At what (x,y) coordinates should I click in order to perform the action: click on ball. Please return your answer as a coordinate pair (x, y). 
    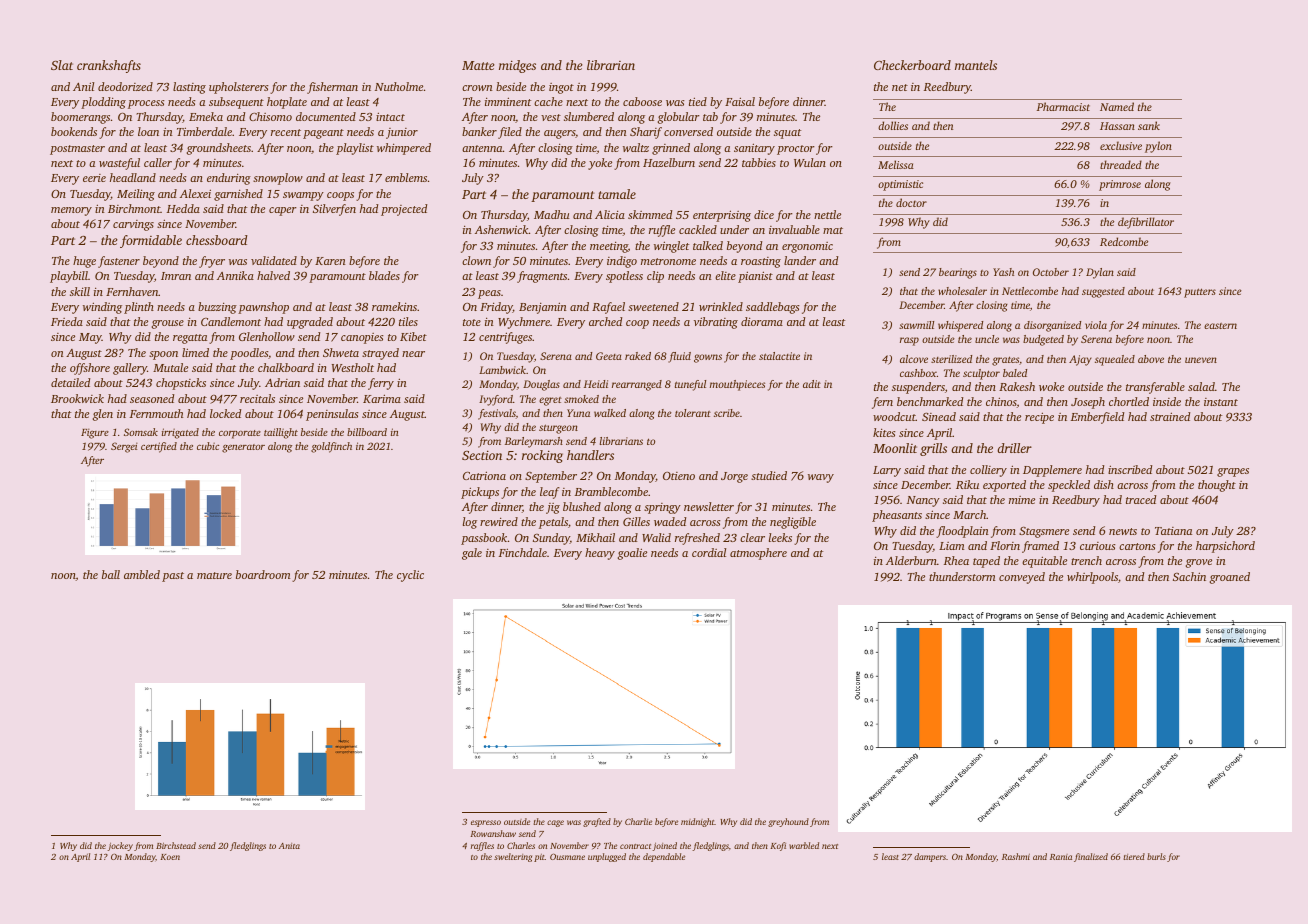
    Looking at the image, I should click on (111, 574).
